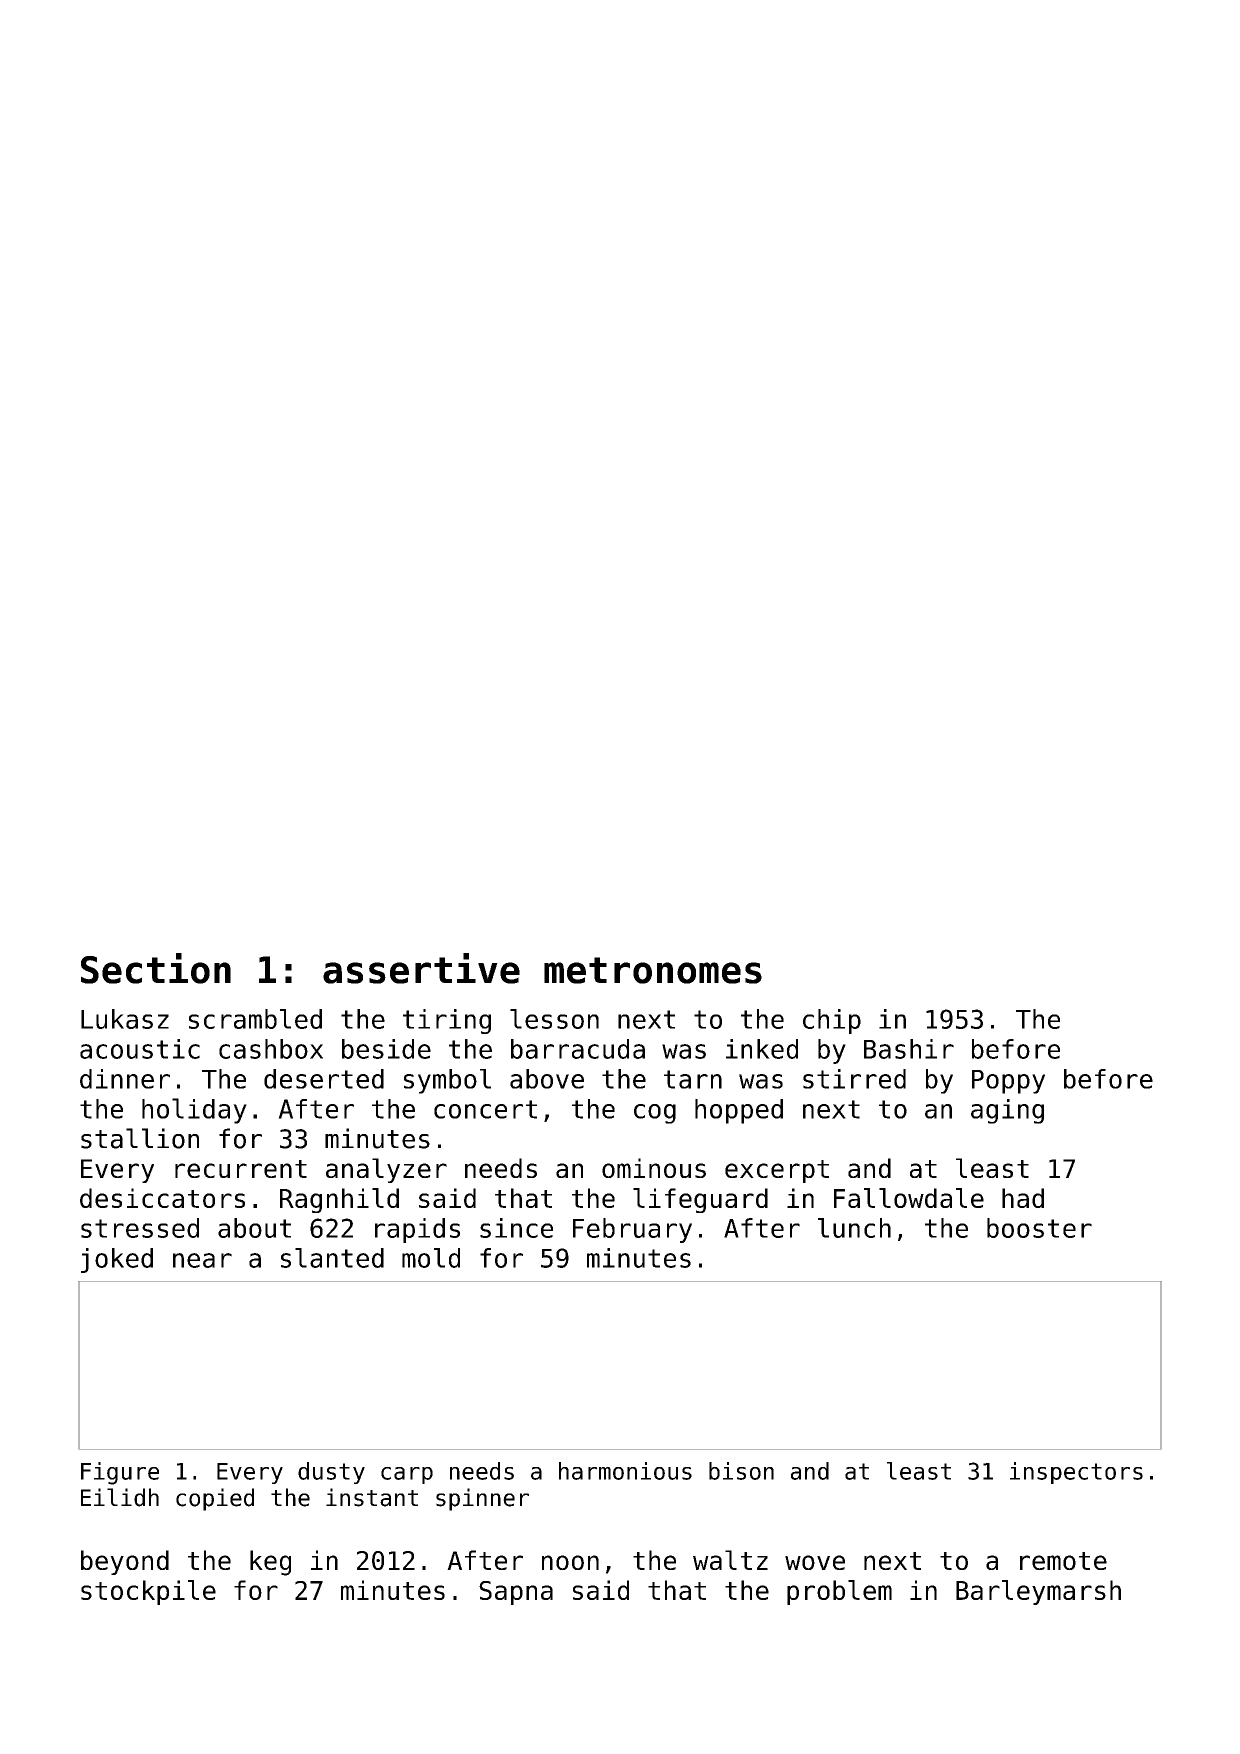 Image resolution: width=1240 pixels, height=1754 pixels. Describe the element at coordinates (156, 968) in the screenshot. I see `Section` at that location.
